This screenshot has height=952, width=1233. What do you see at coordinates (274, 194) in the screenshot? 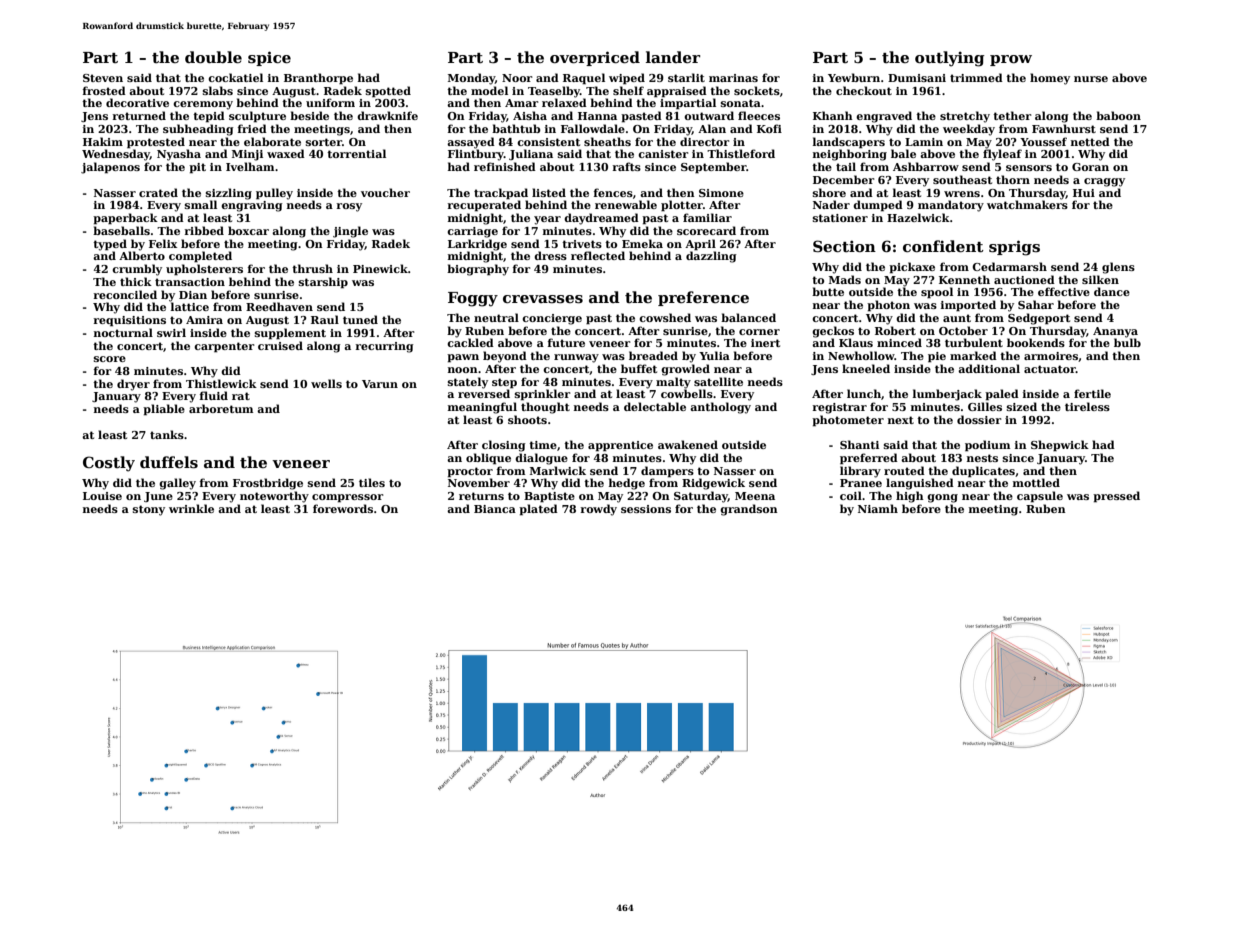
I see `pulley` at bounding box center [274, 194].
